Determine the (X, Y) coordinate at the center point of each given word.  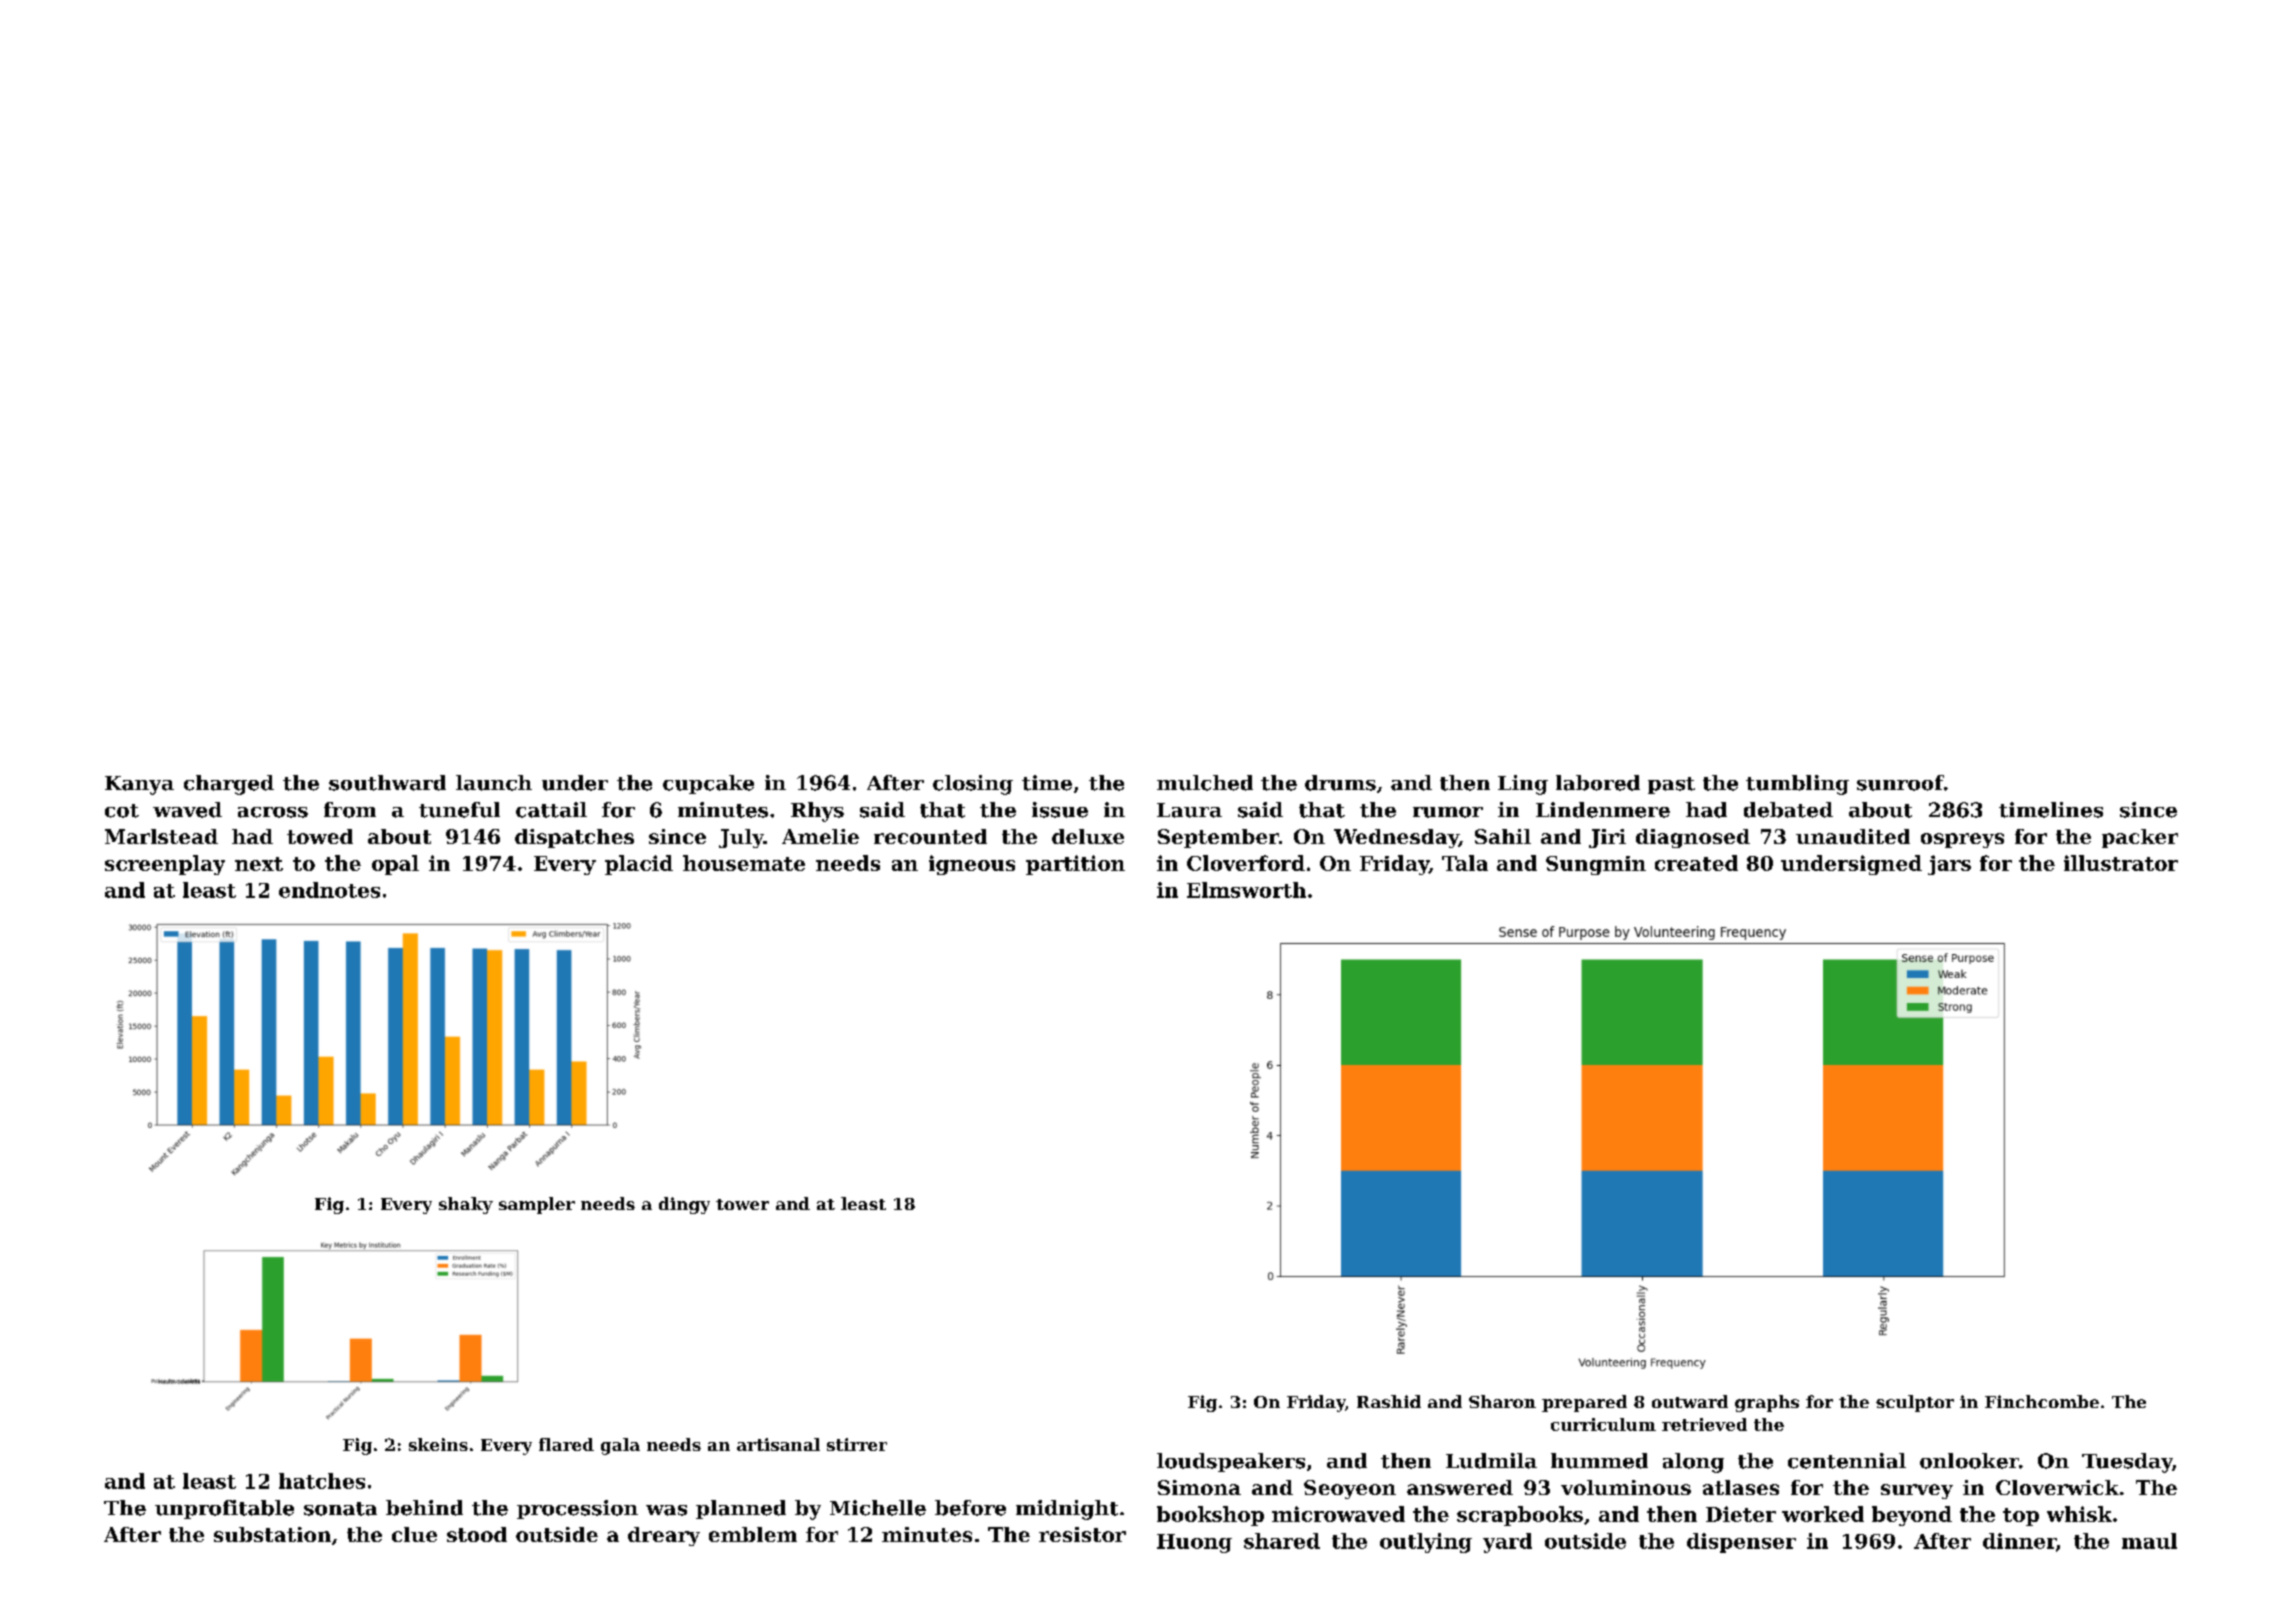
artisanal (778, 1444)
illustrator (2121, 863)
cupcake (708, 784)
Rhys (817, 812)
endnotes (329, 890)
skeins (438, 1444)
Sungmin (1596, 865)
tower (742, 1204)
